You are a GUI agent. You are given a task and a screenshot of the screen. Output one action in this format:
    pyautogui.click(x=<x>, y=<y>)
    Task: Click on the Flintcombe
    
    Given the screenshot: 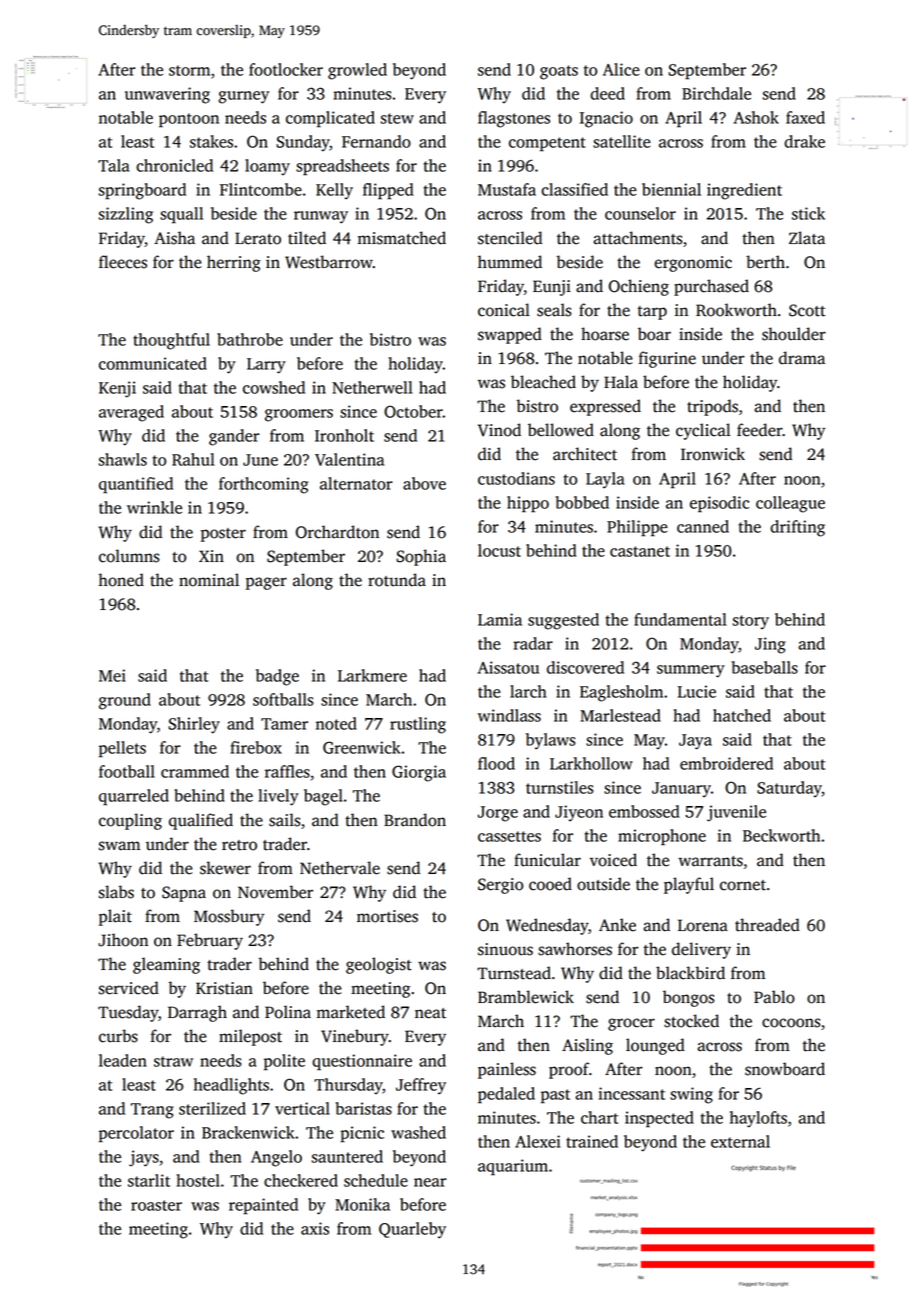 What is the action you would take?
    pyautogui.click(x=261, y=189)
